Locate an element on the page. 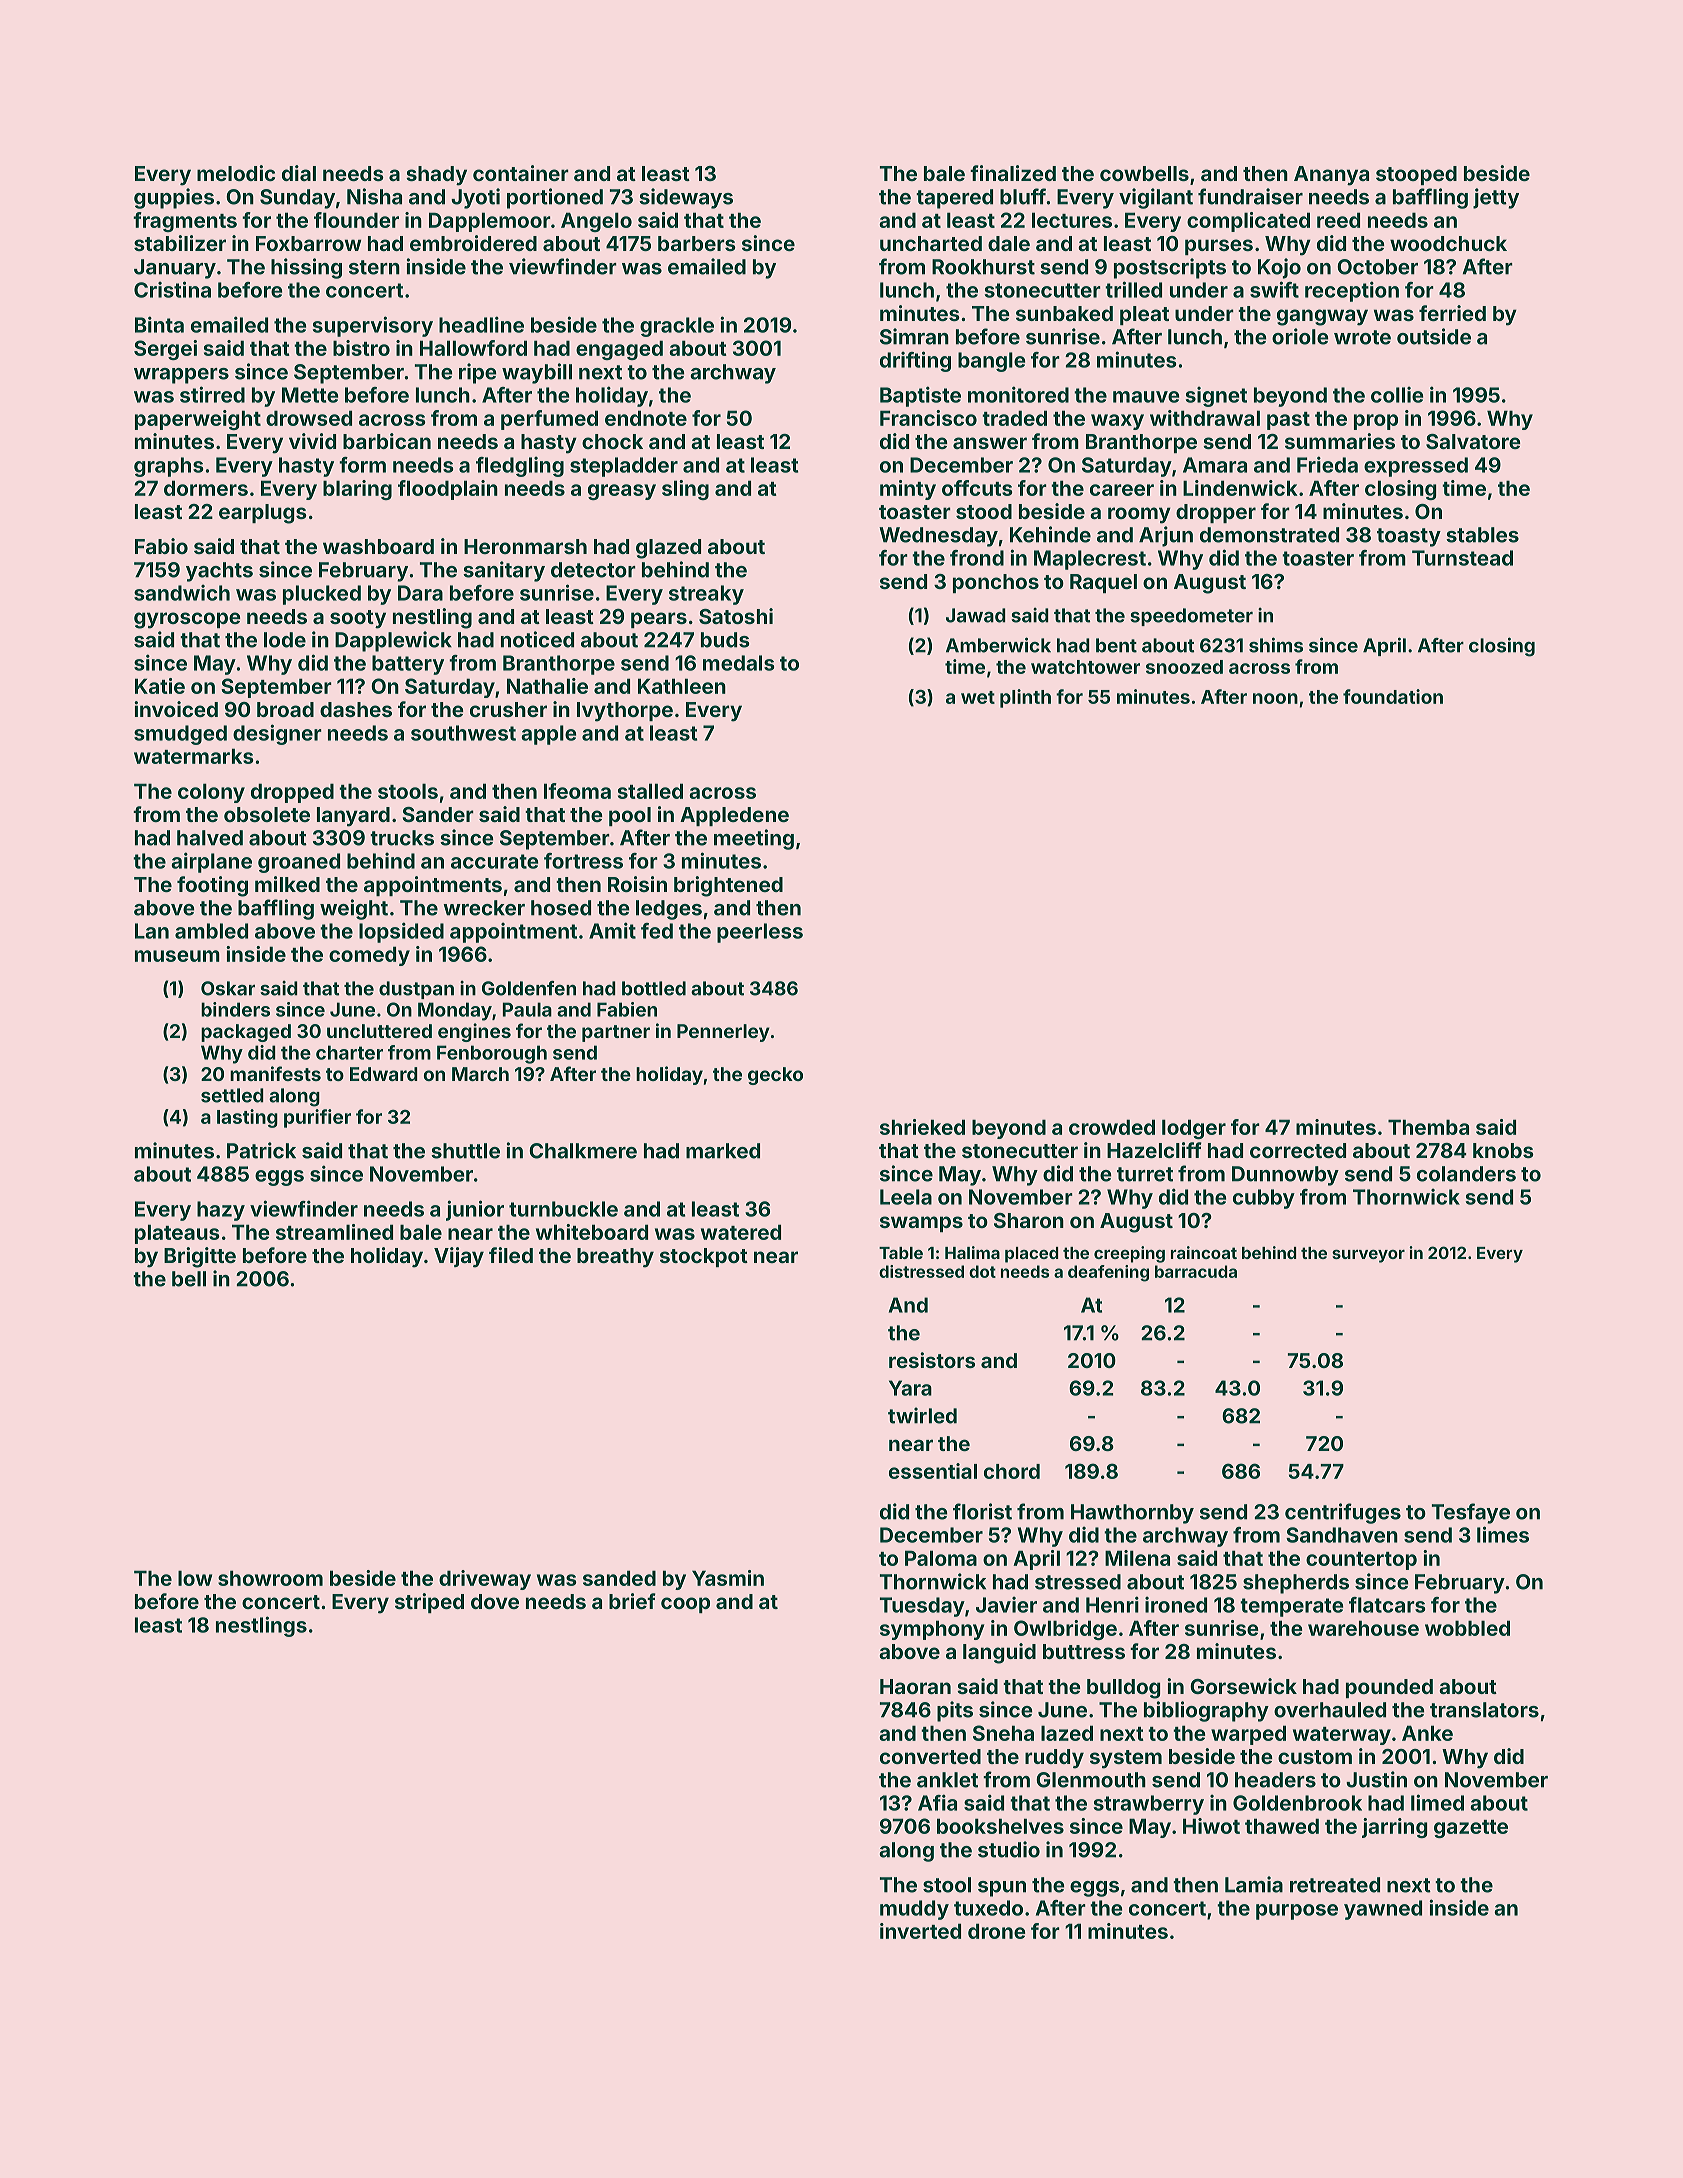  dial is located at coordinates (299, 173).
